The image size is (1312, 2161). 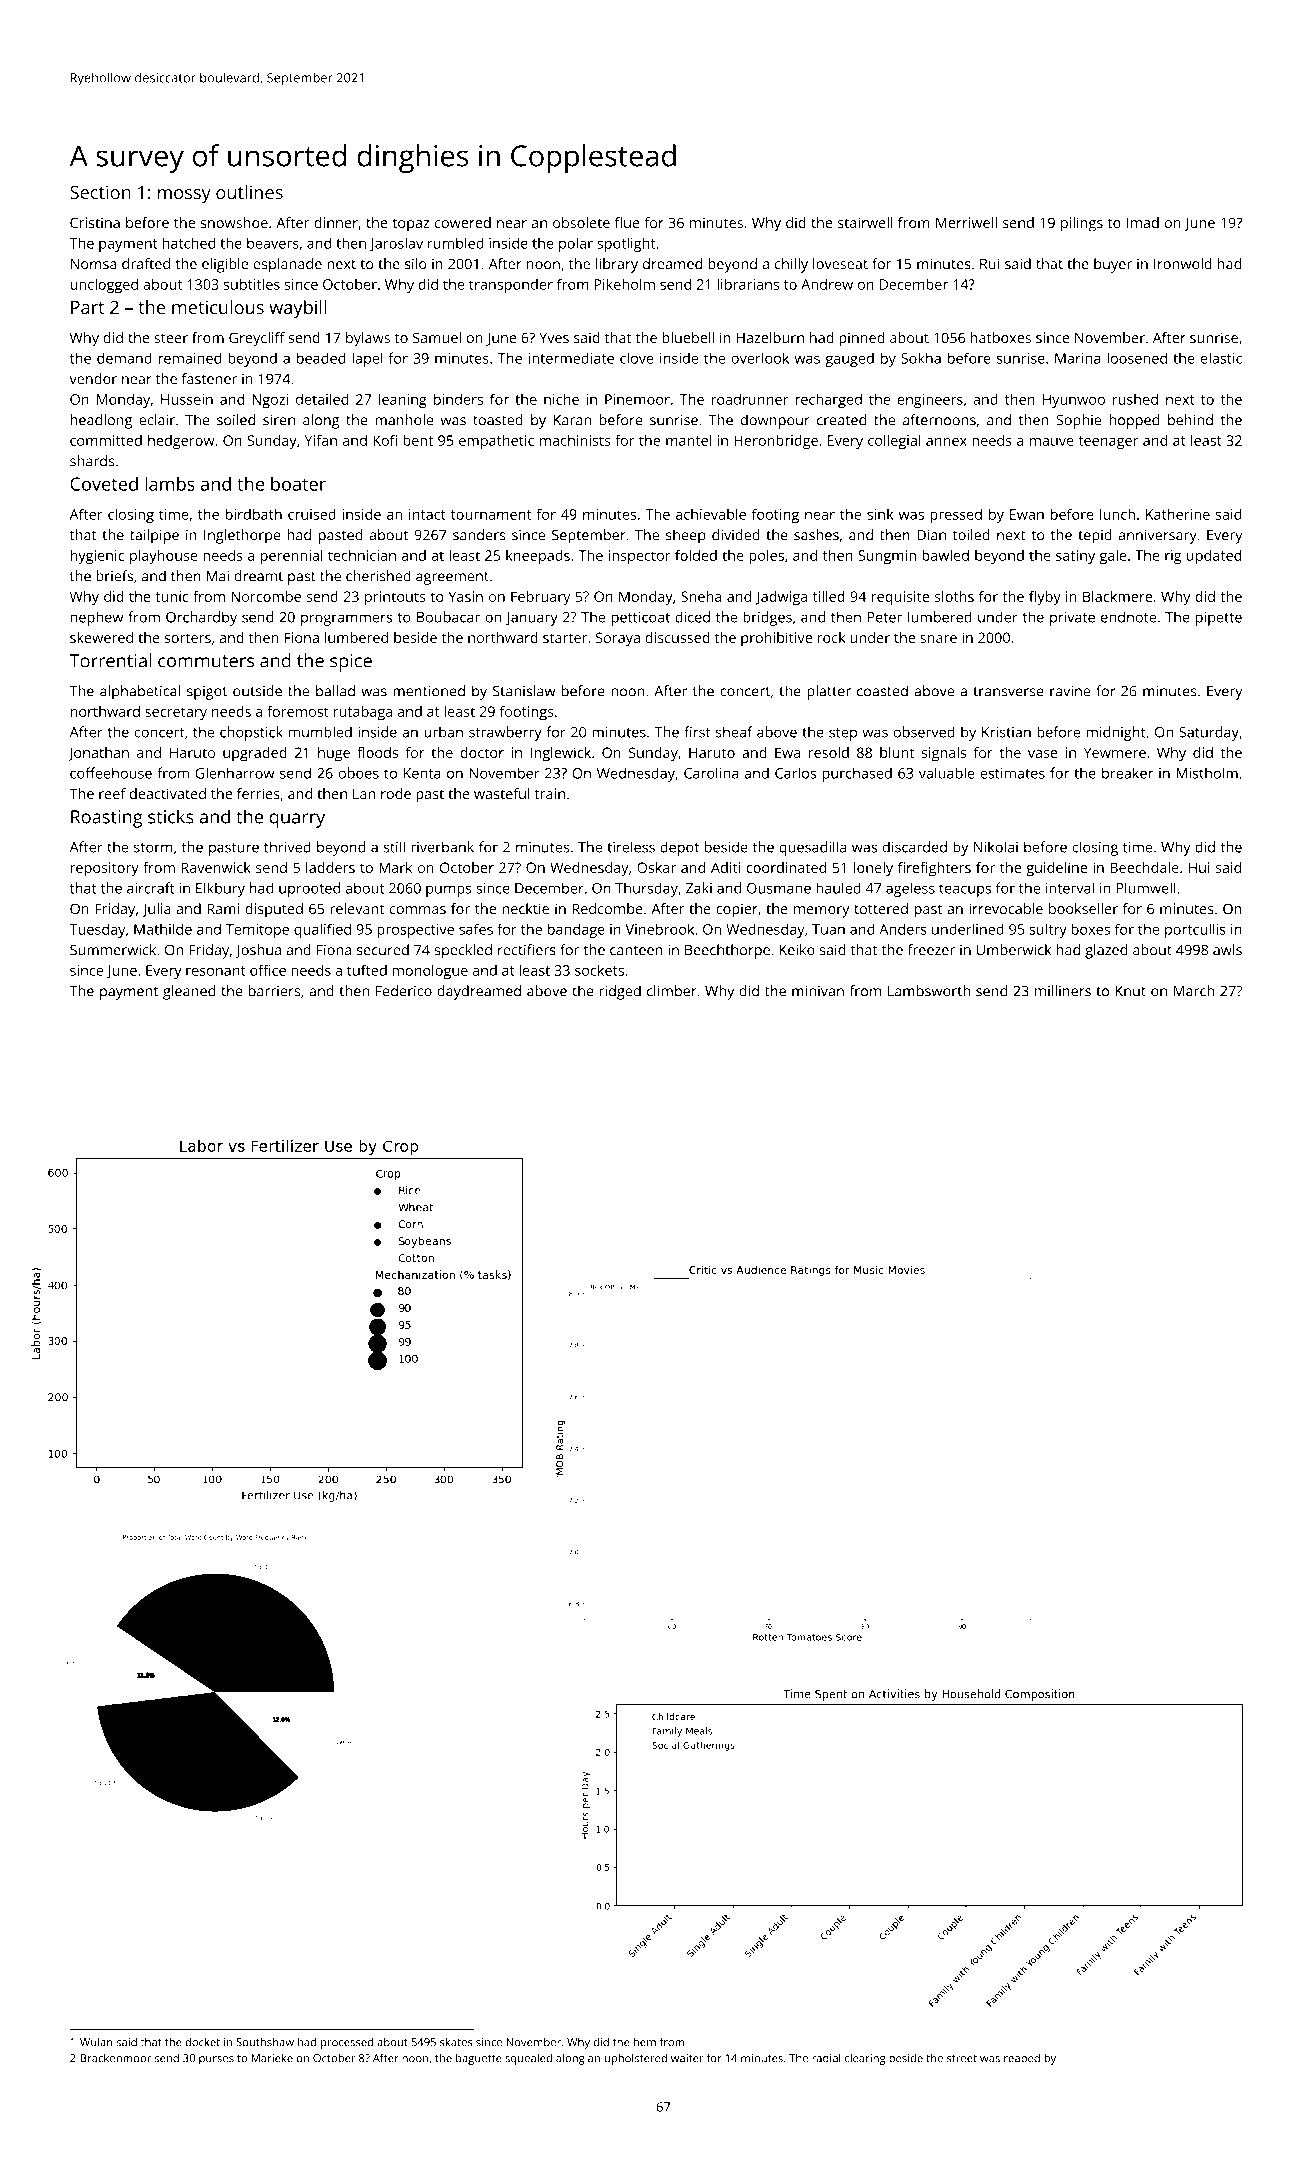 What do you see at coordinates (581, 222) in the document?
I see `obsolete` at bounding box center [581, 222].
